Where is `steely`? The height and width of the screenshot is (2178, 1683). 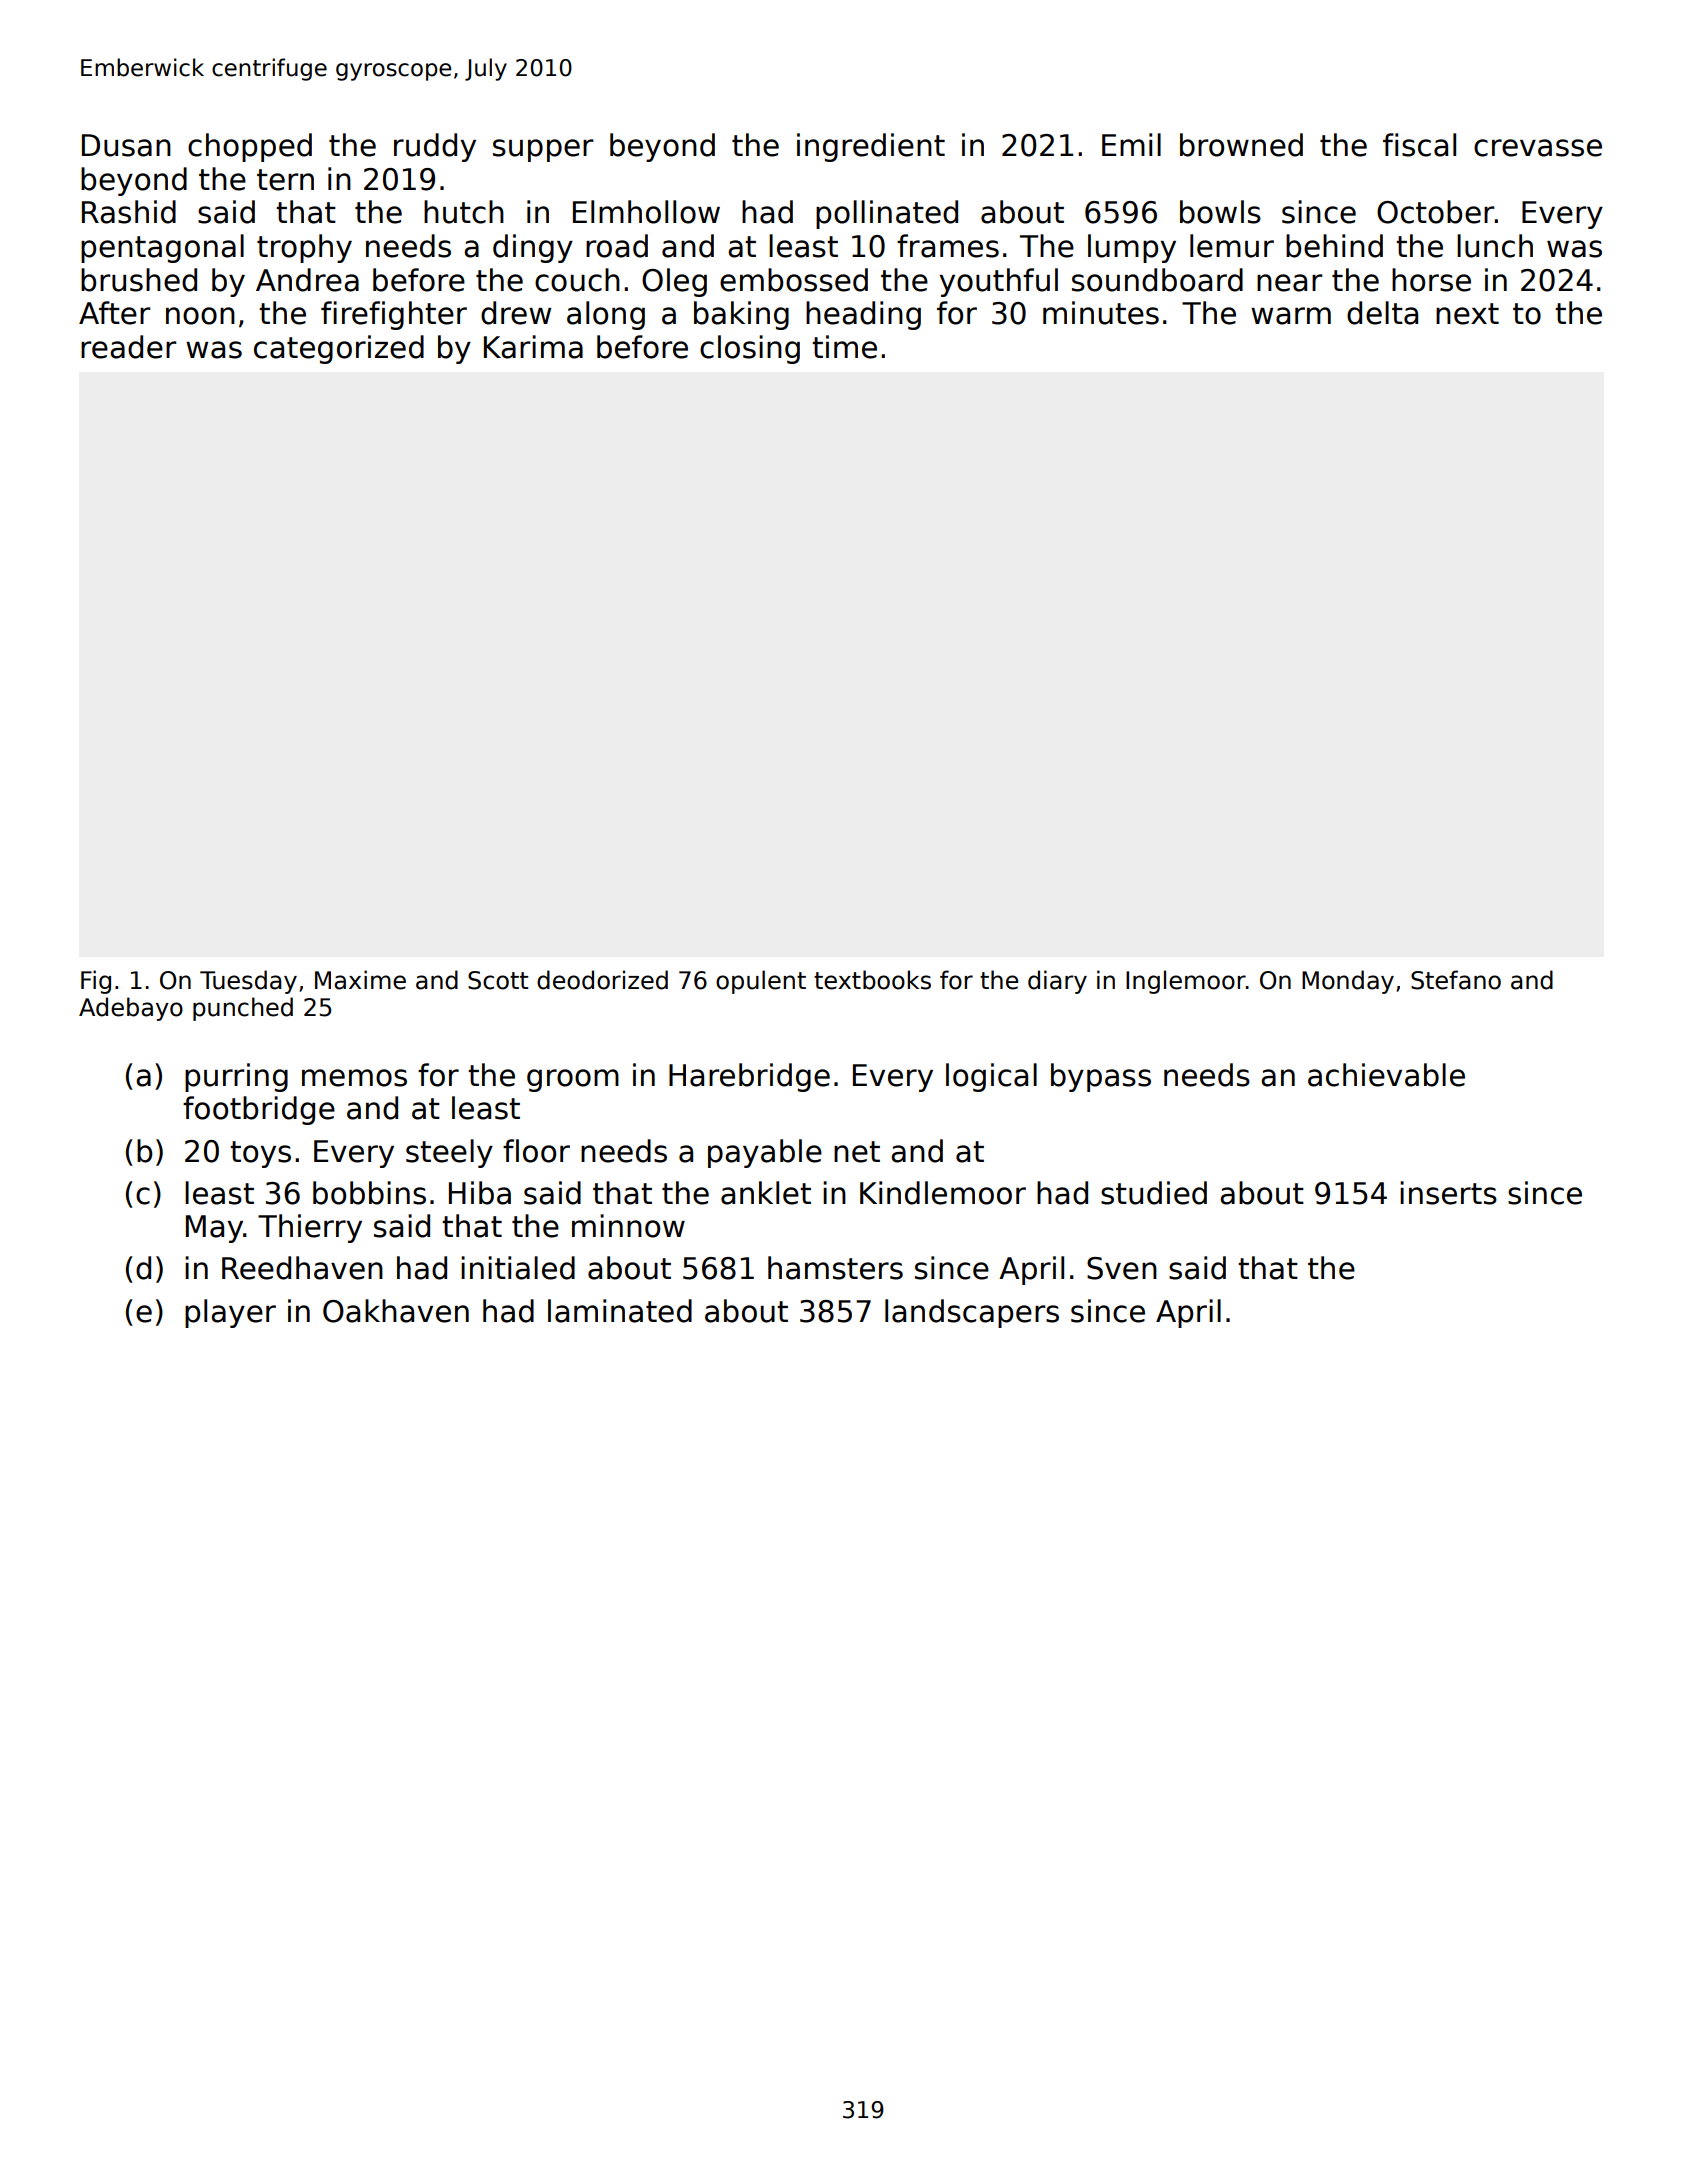 steely is located at coordinates (449, 1153).
